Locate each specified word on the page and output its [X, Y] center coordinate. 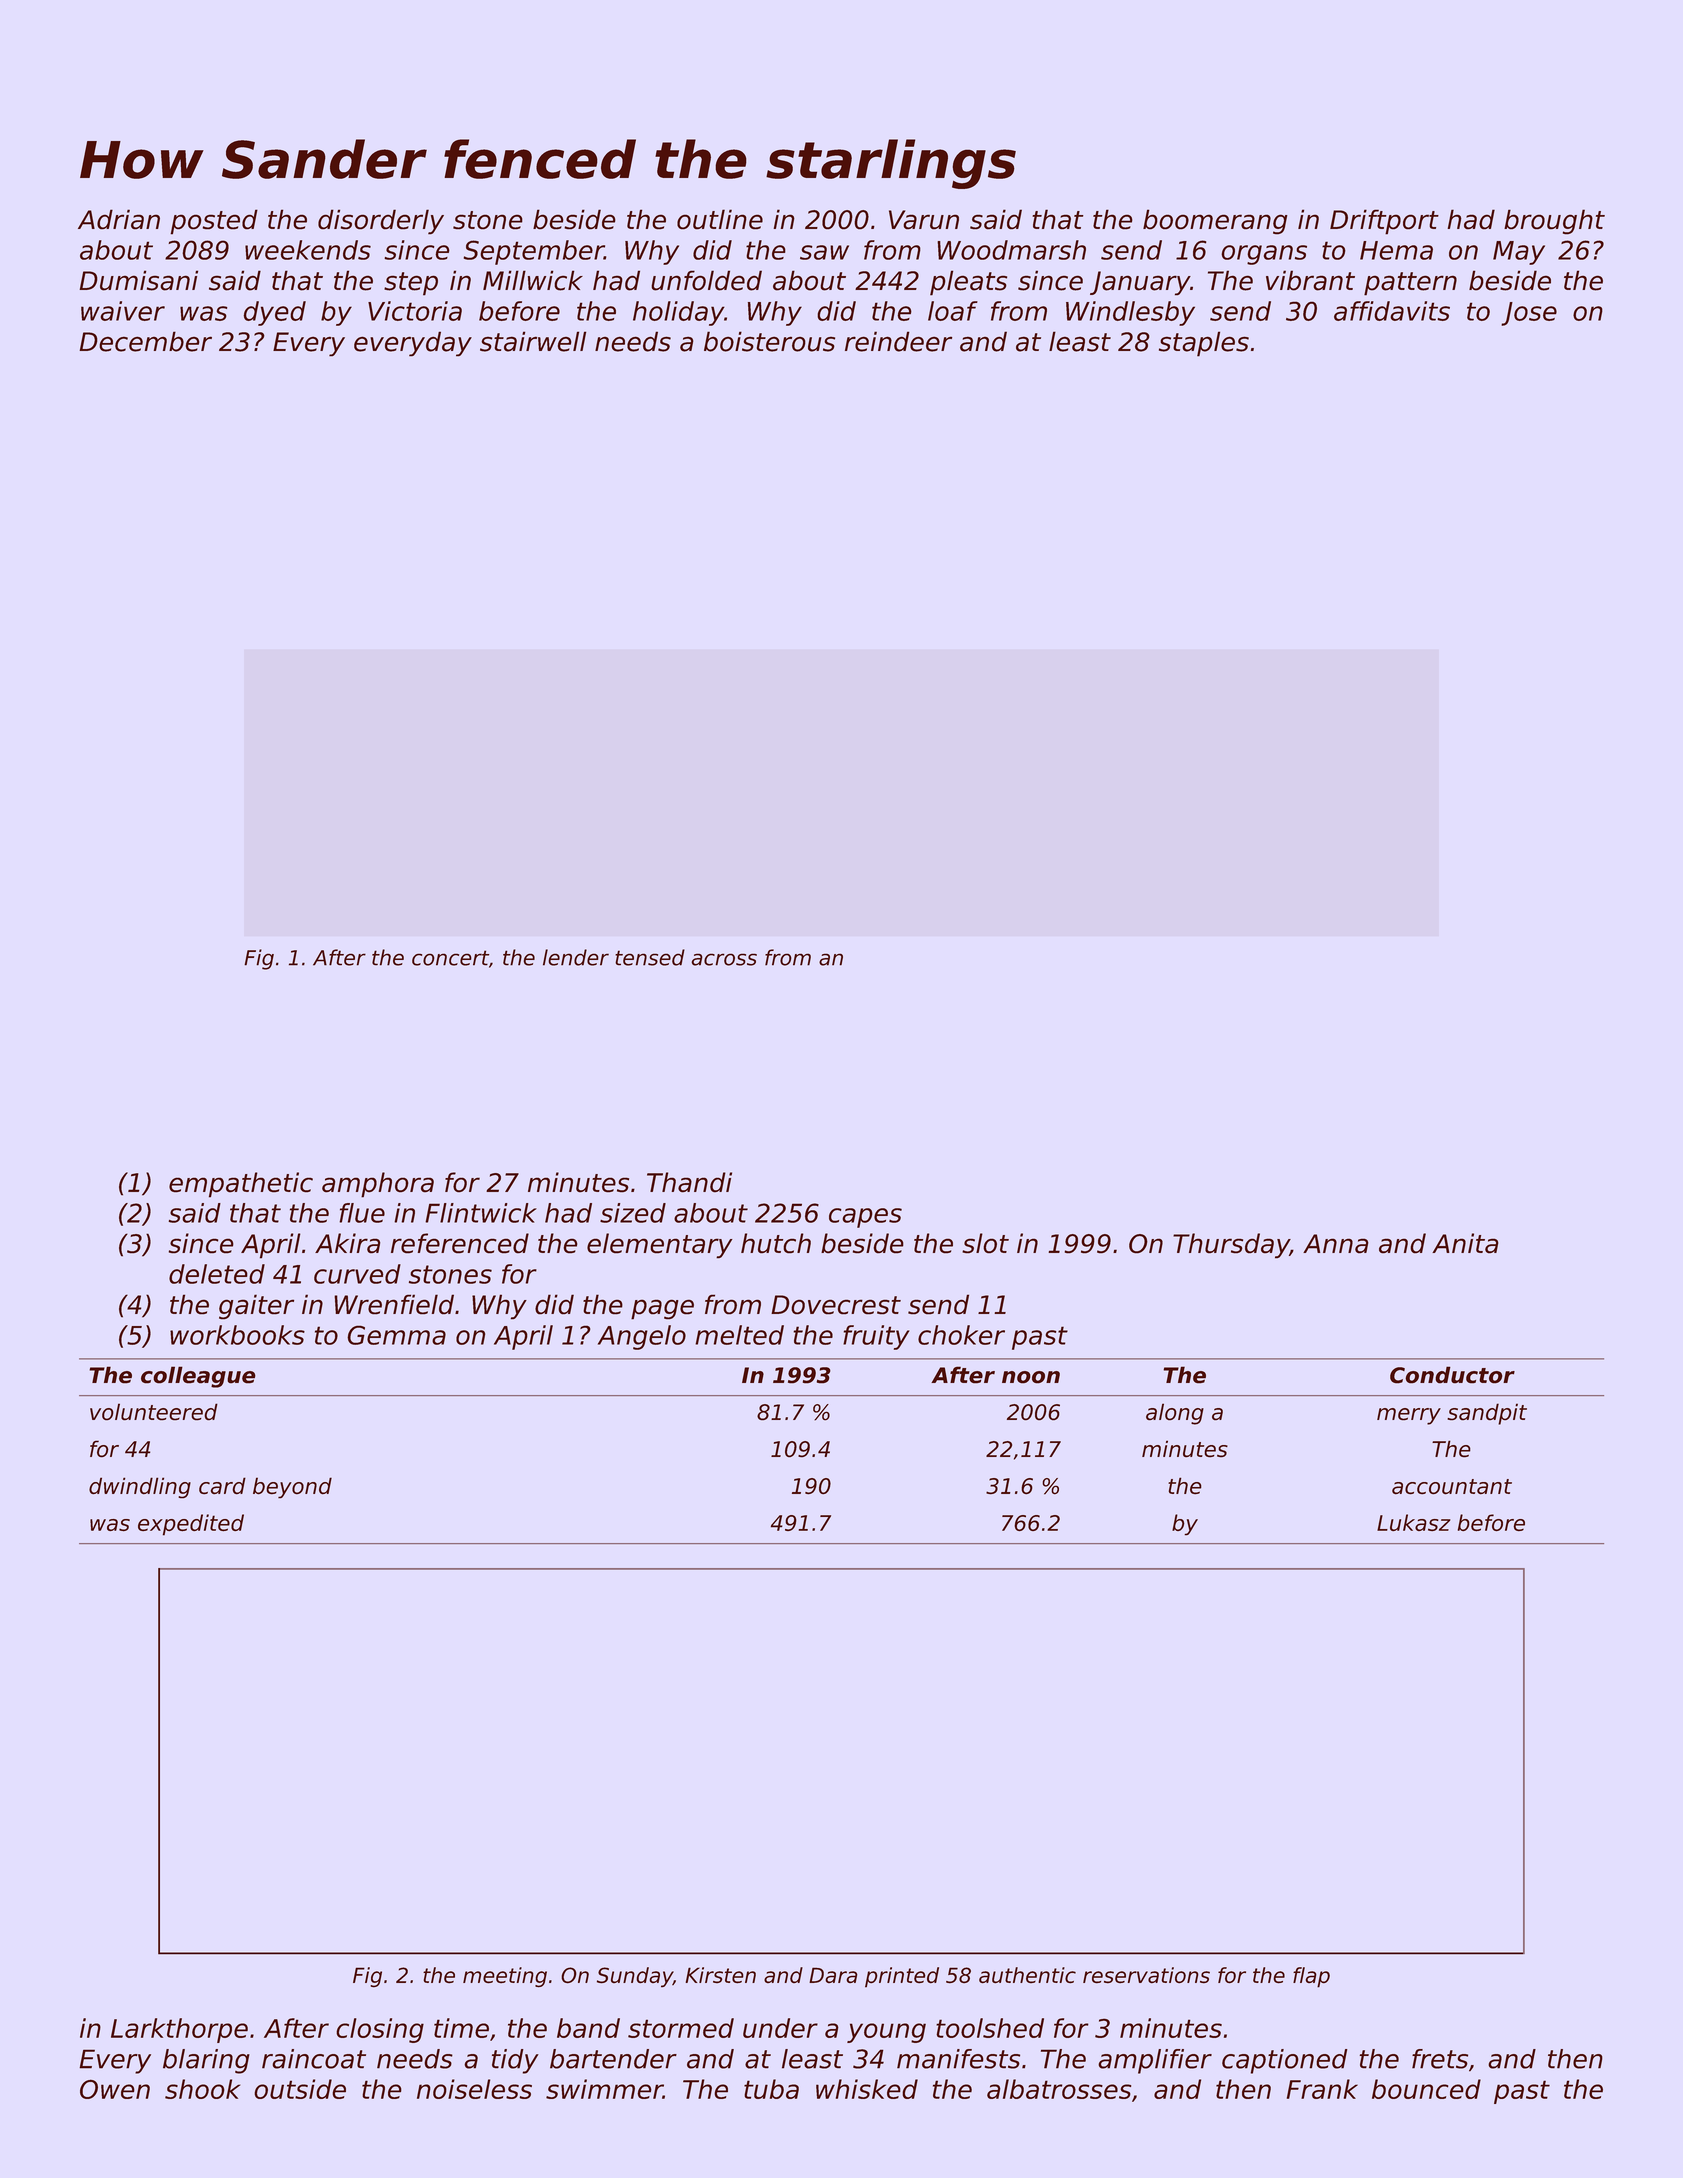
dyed [274, 313]
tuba [771, 2089]
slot [985, 1243]
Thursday [1231, 1246]
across [724, 959]
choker [961, 1335]
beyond [292, 1488]
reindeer [898, 341]
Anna [1336, 1244]
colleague [198, 1377]
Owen [115, 2089]
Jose [1529, 314]
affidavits [1392, 311]
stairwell [533, 341]
